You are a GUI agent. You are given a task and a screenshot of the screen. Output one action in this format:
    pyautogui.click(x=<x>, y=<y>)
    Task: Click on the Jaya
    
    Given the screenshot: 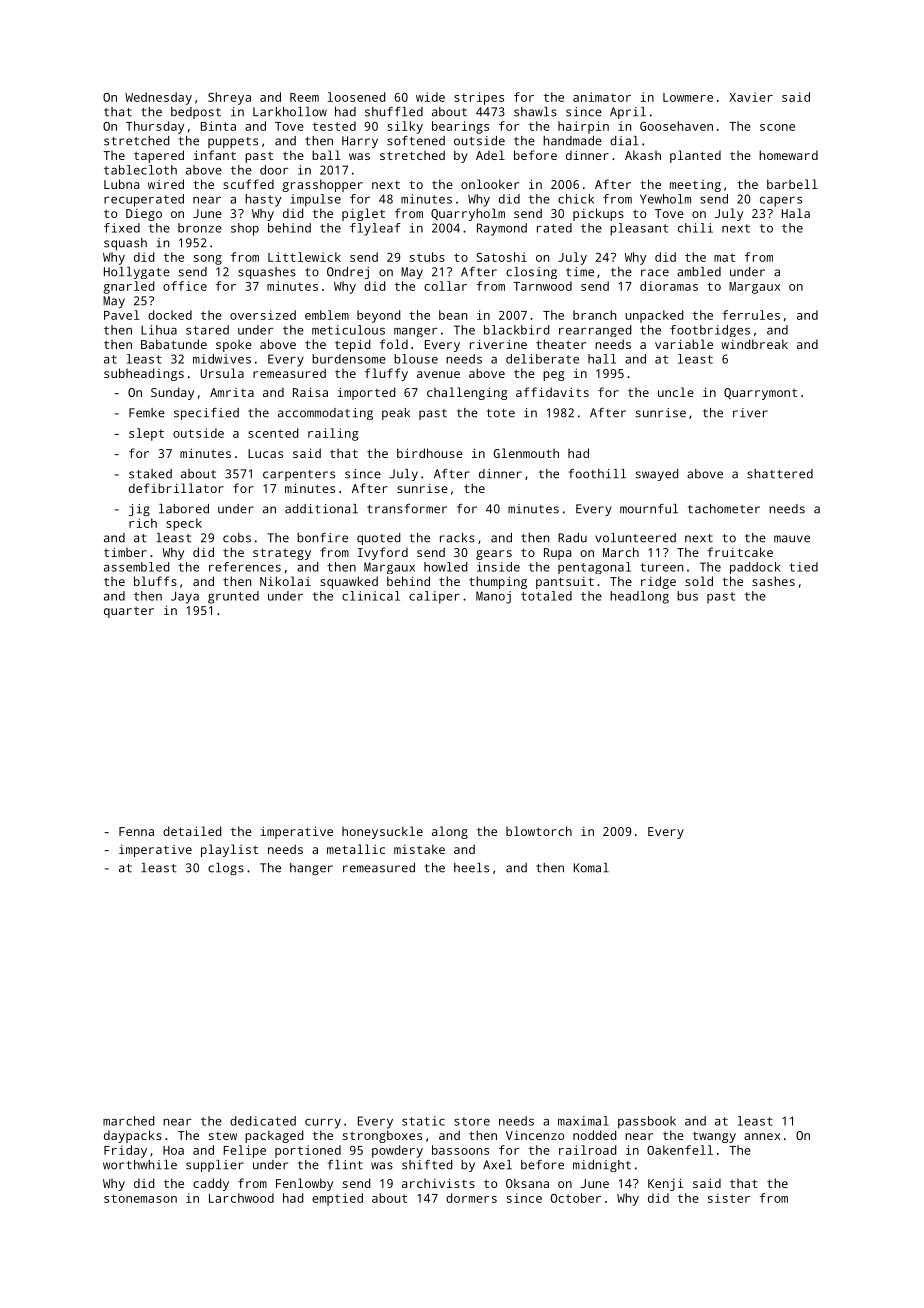 What is the action you would take?
    pyautogui.click(x=185, y=597)
